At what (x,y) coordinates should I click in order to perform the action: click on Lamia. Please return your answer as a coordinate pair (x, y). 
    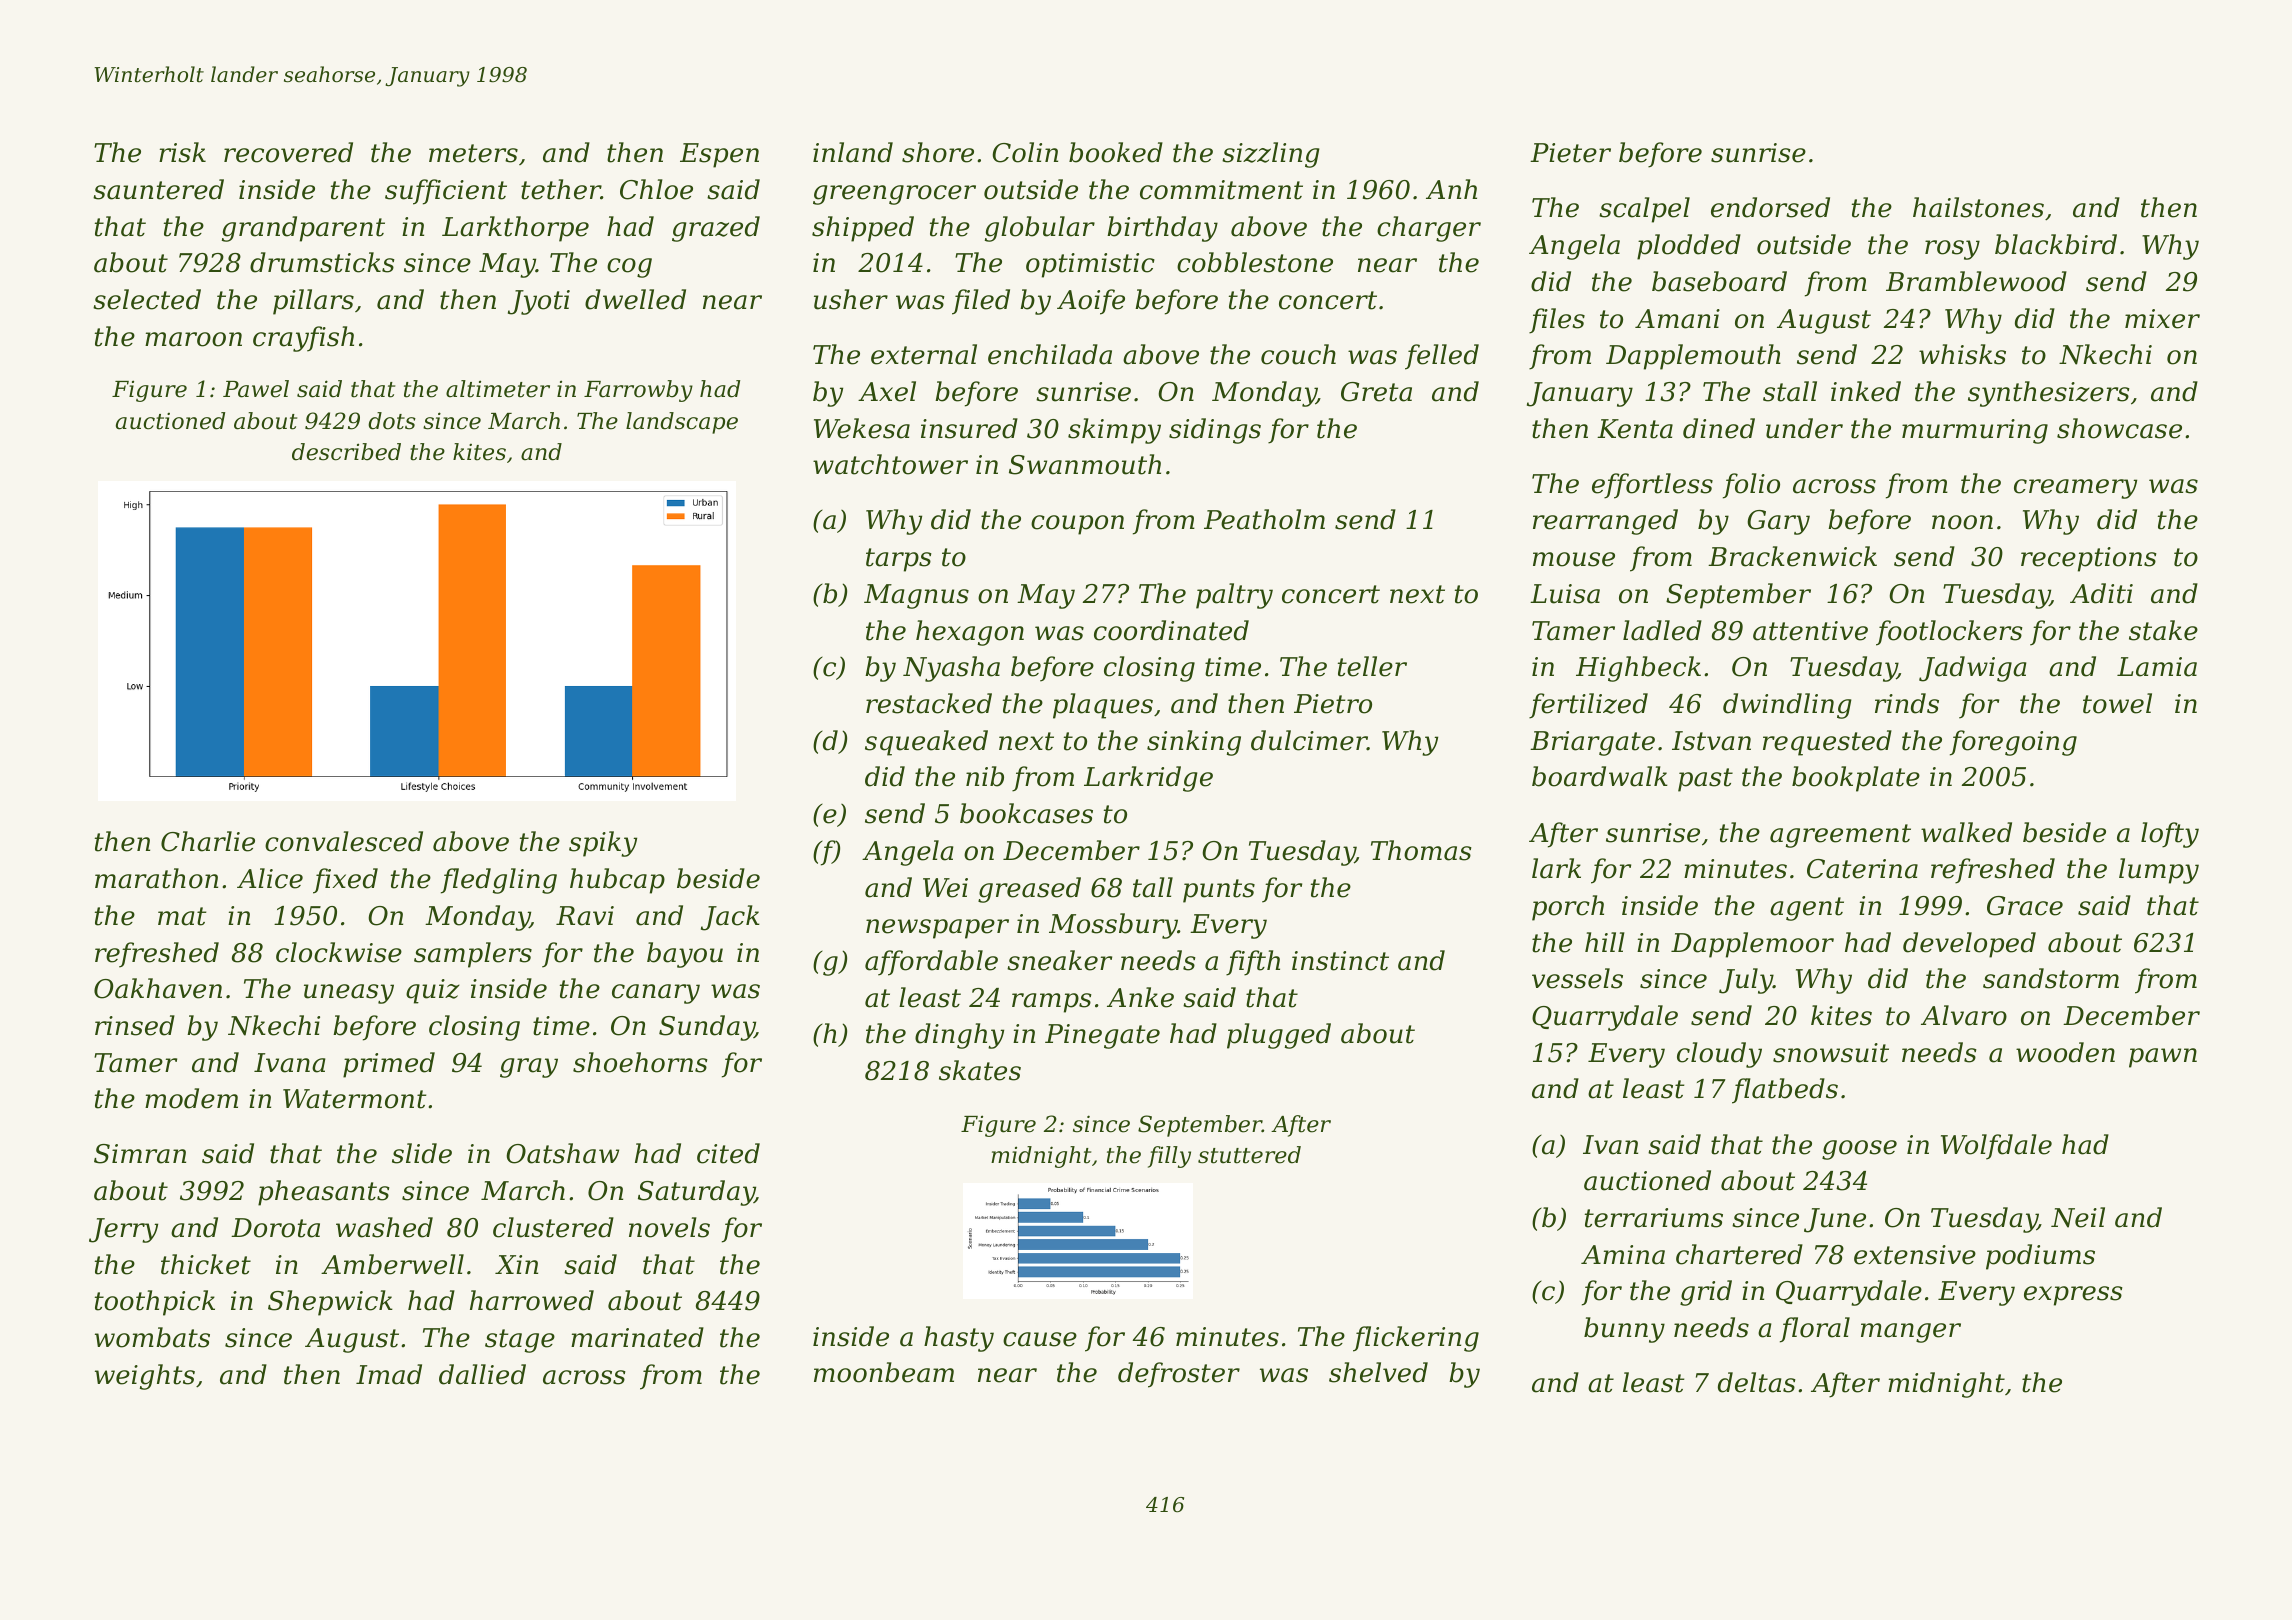
    Looking at the image, I should click on (2157, 667).
